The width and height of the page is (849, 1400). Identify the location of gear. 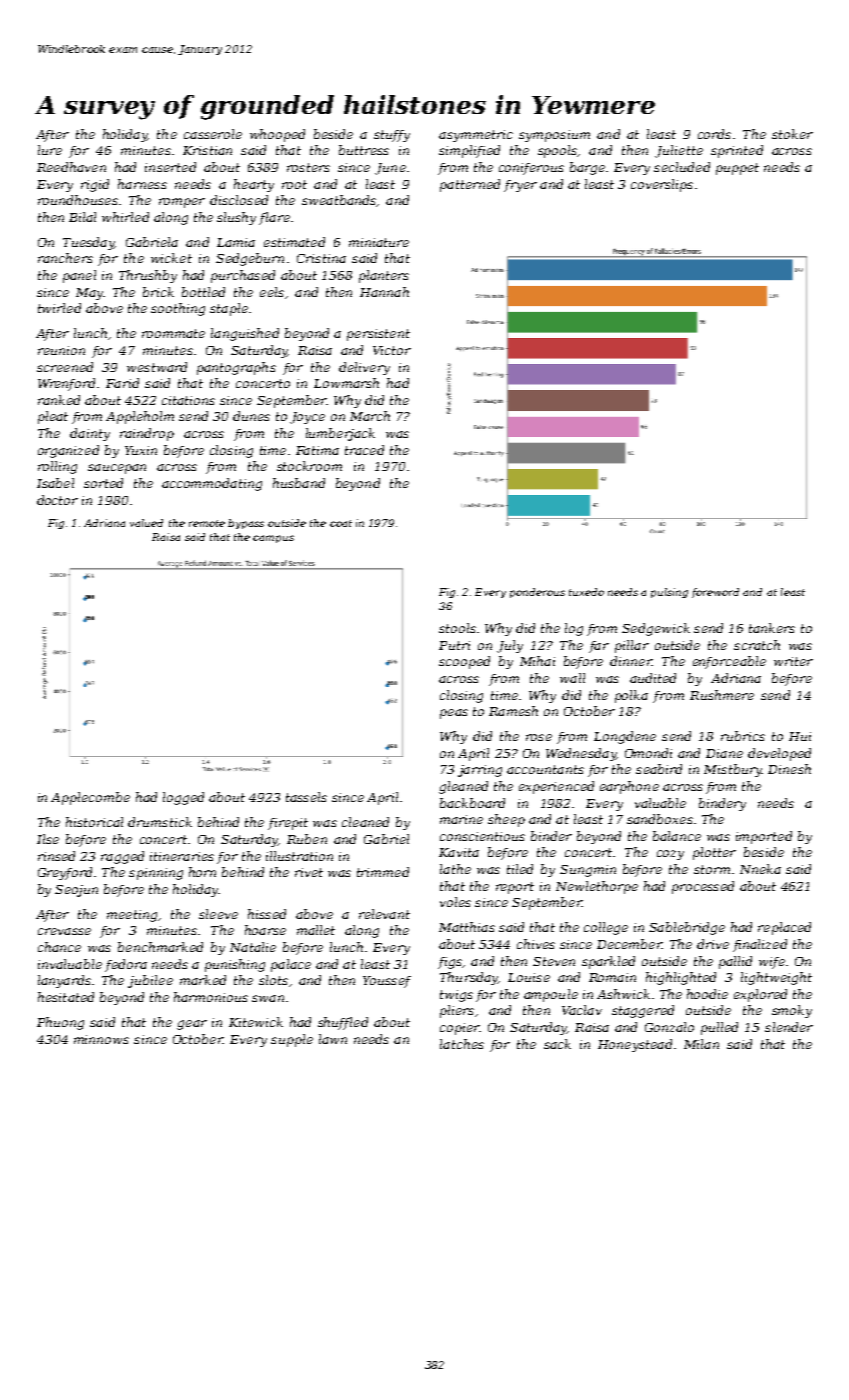
(192, 1025).
